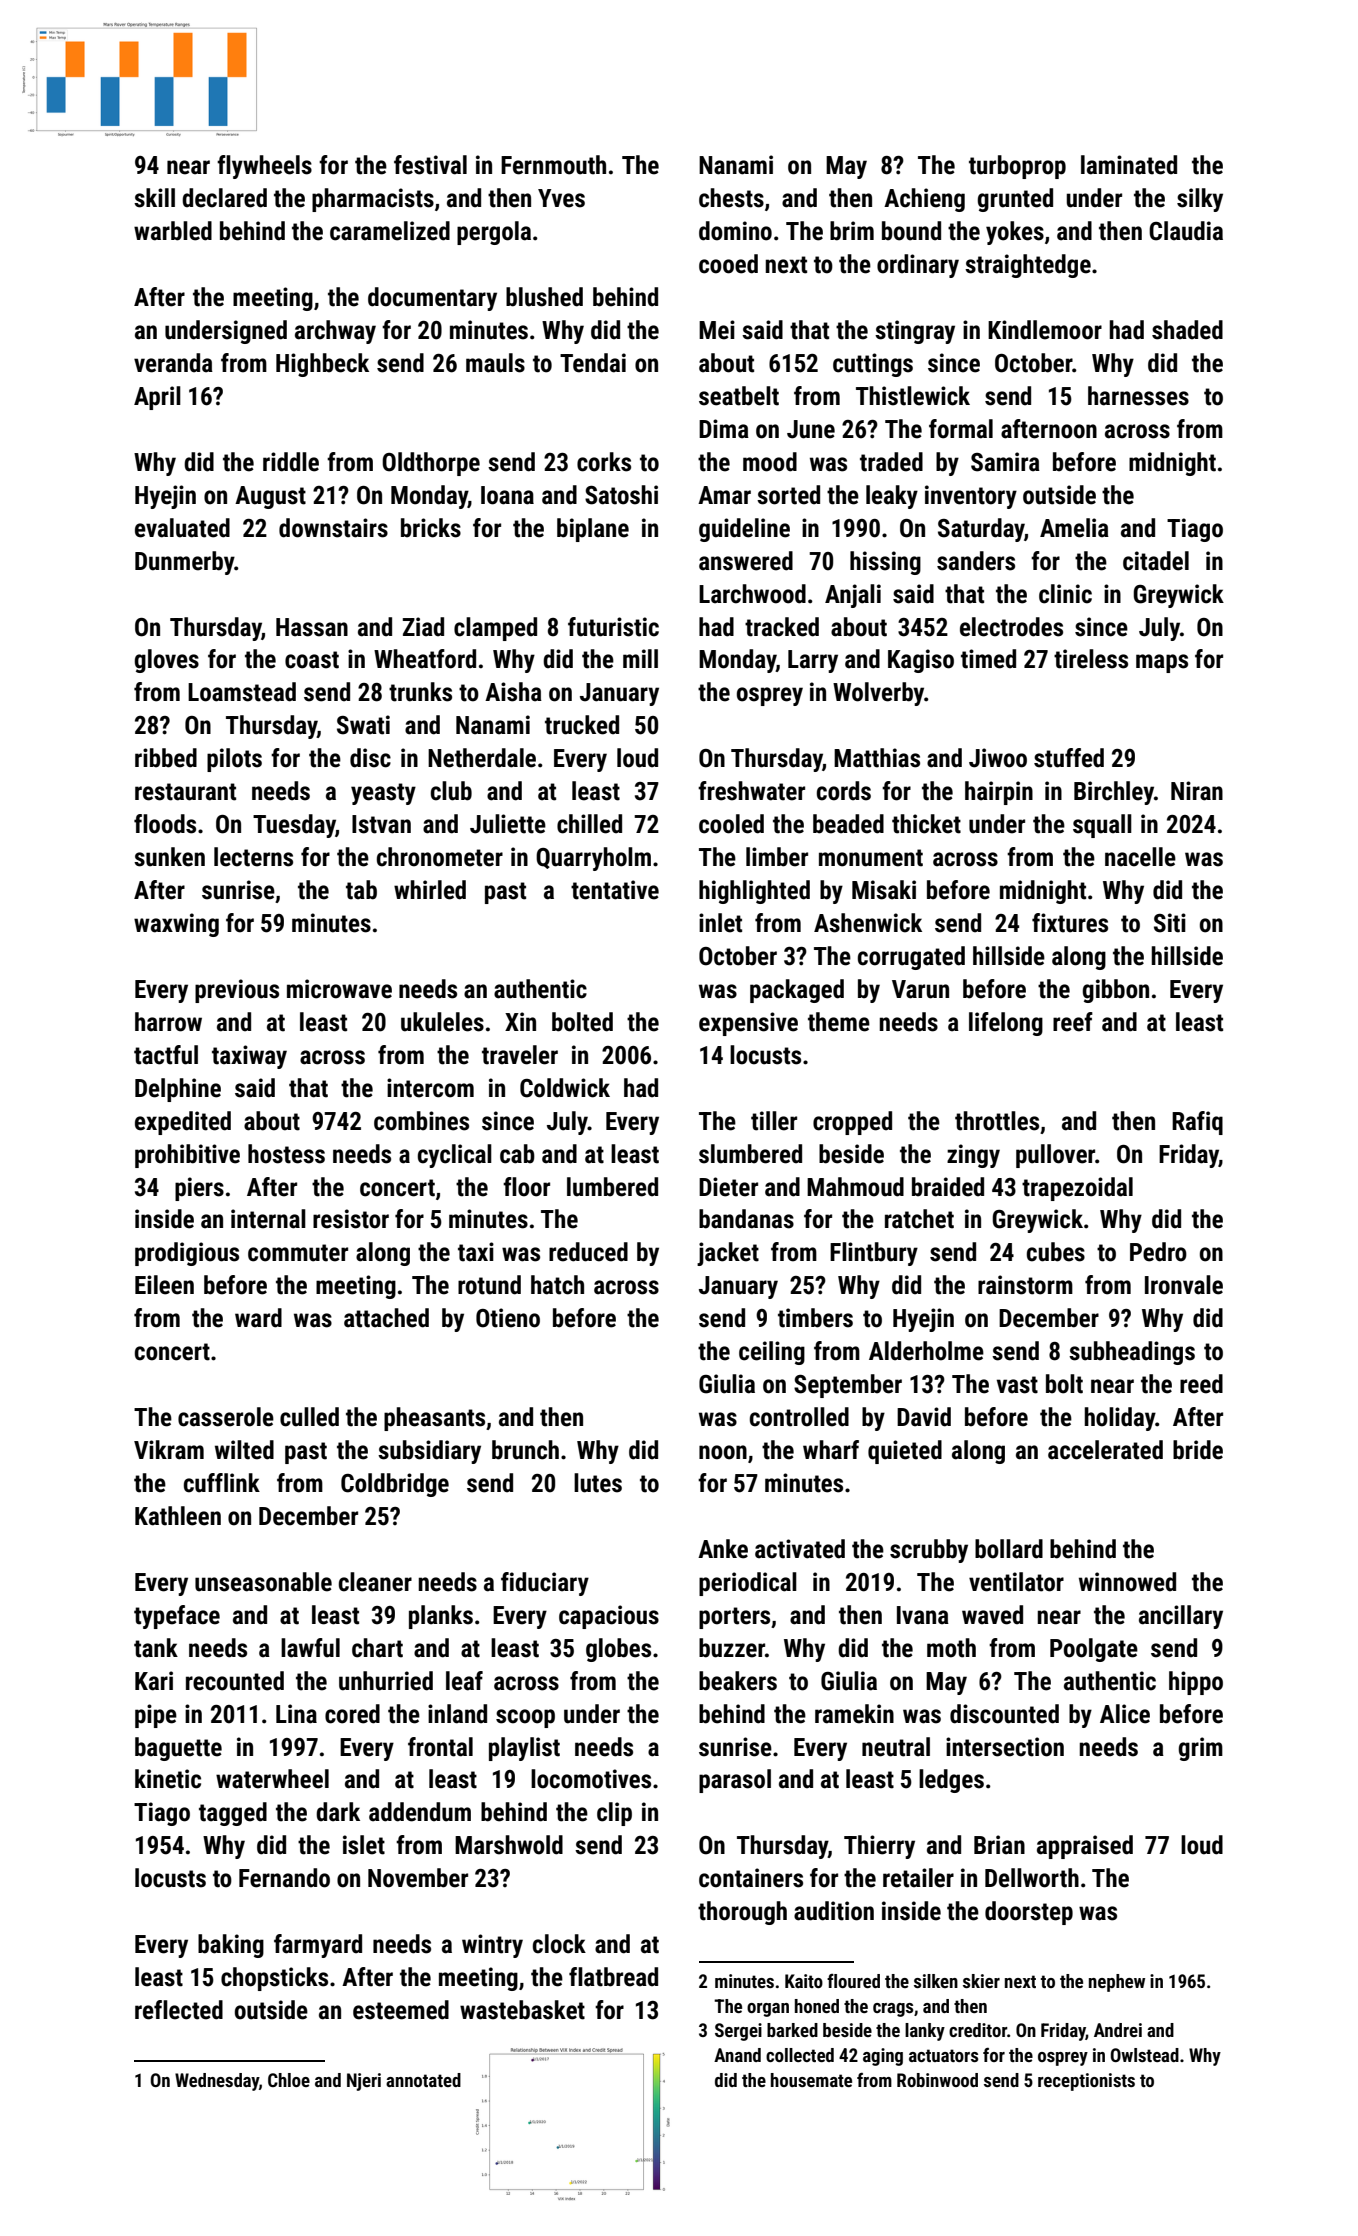 Image resolution: width=1358 pixels, height=2236 pixels. Describe the element at coordinates (731, 198) in the image. I see `chests` at that location.
